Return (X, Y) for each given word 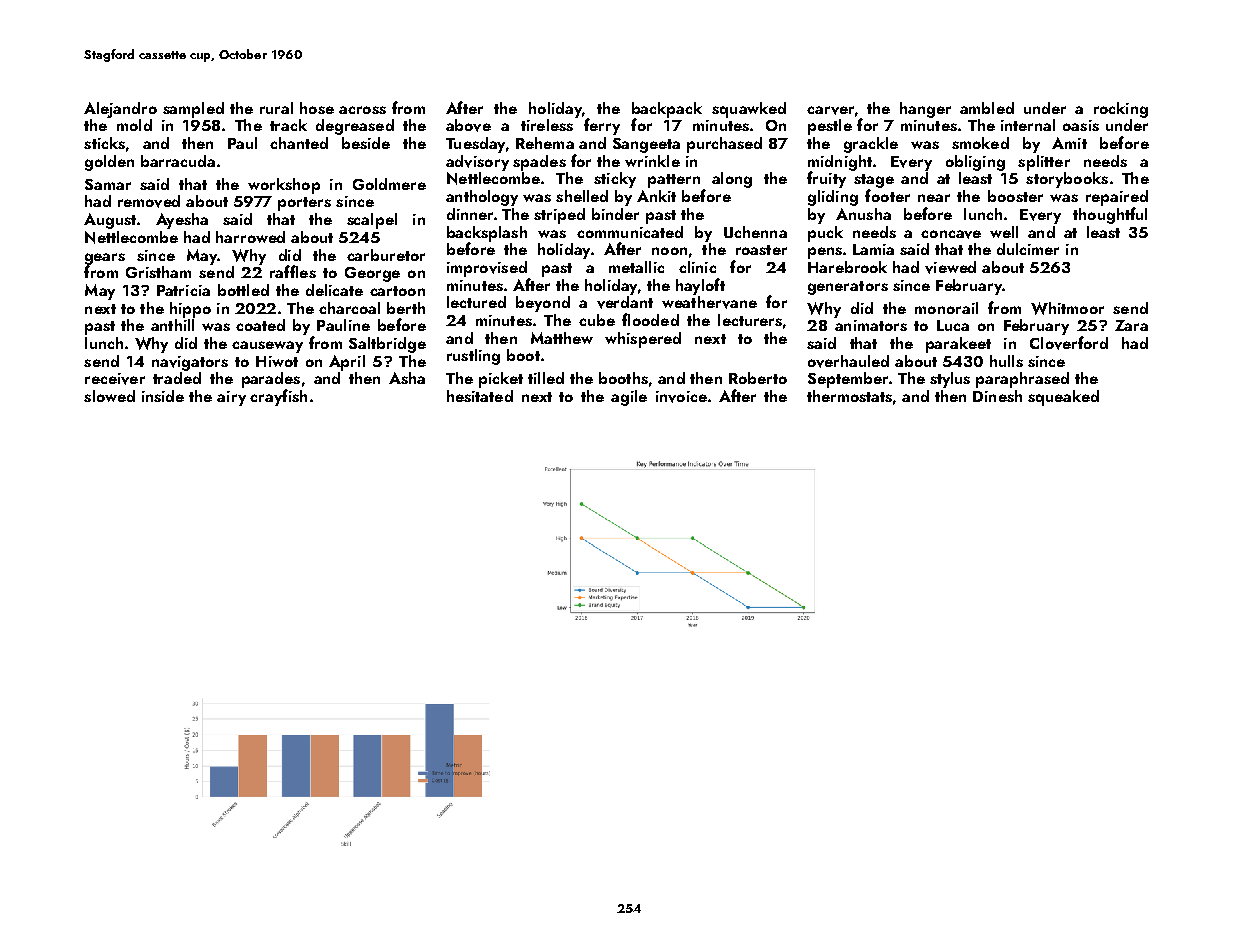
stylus (950, 380)
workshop (284, 186)
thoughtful (1110, 215)
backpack (667, 110)
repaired (1117, 198)
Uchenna (755, 232)
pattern (674, 181)
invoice (681, 397)
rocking (1121, 110)
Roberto (758, 378)
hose (317, 108)
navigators (190, 363)
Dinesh (997, 396)
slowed (109, 396)
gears (105, 259)
